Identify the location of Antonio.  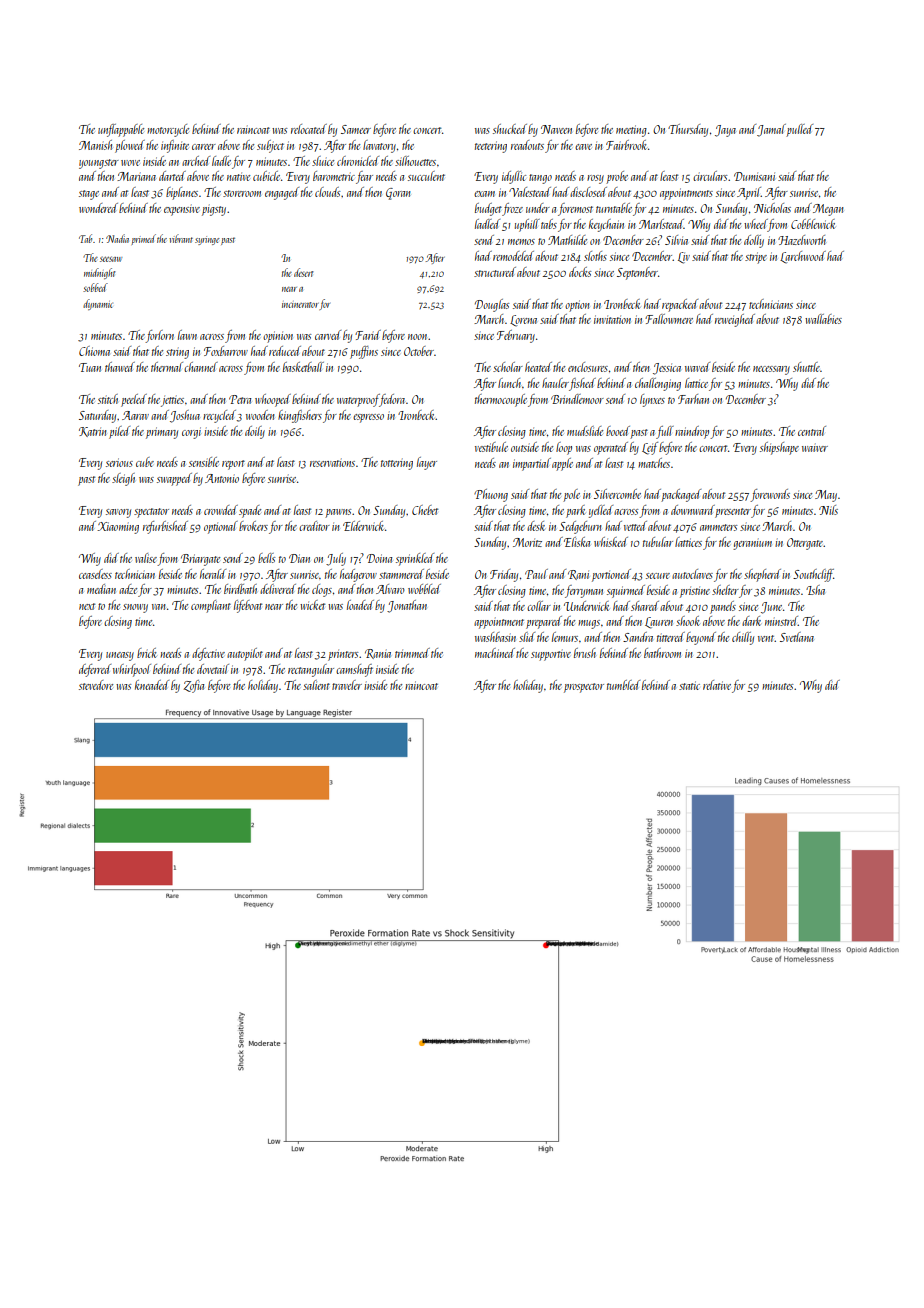
(222, 478).
